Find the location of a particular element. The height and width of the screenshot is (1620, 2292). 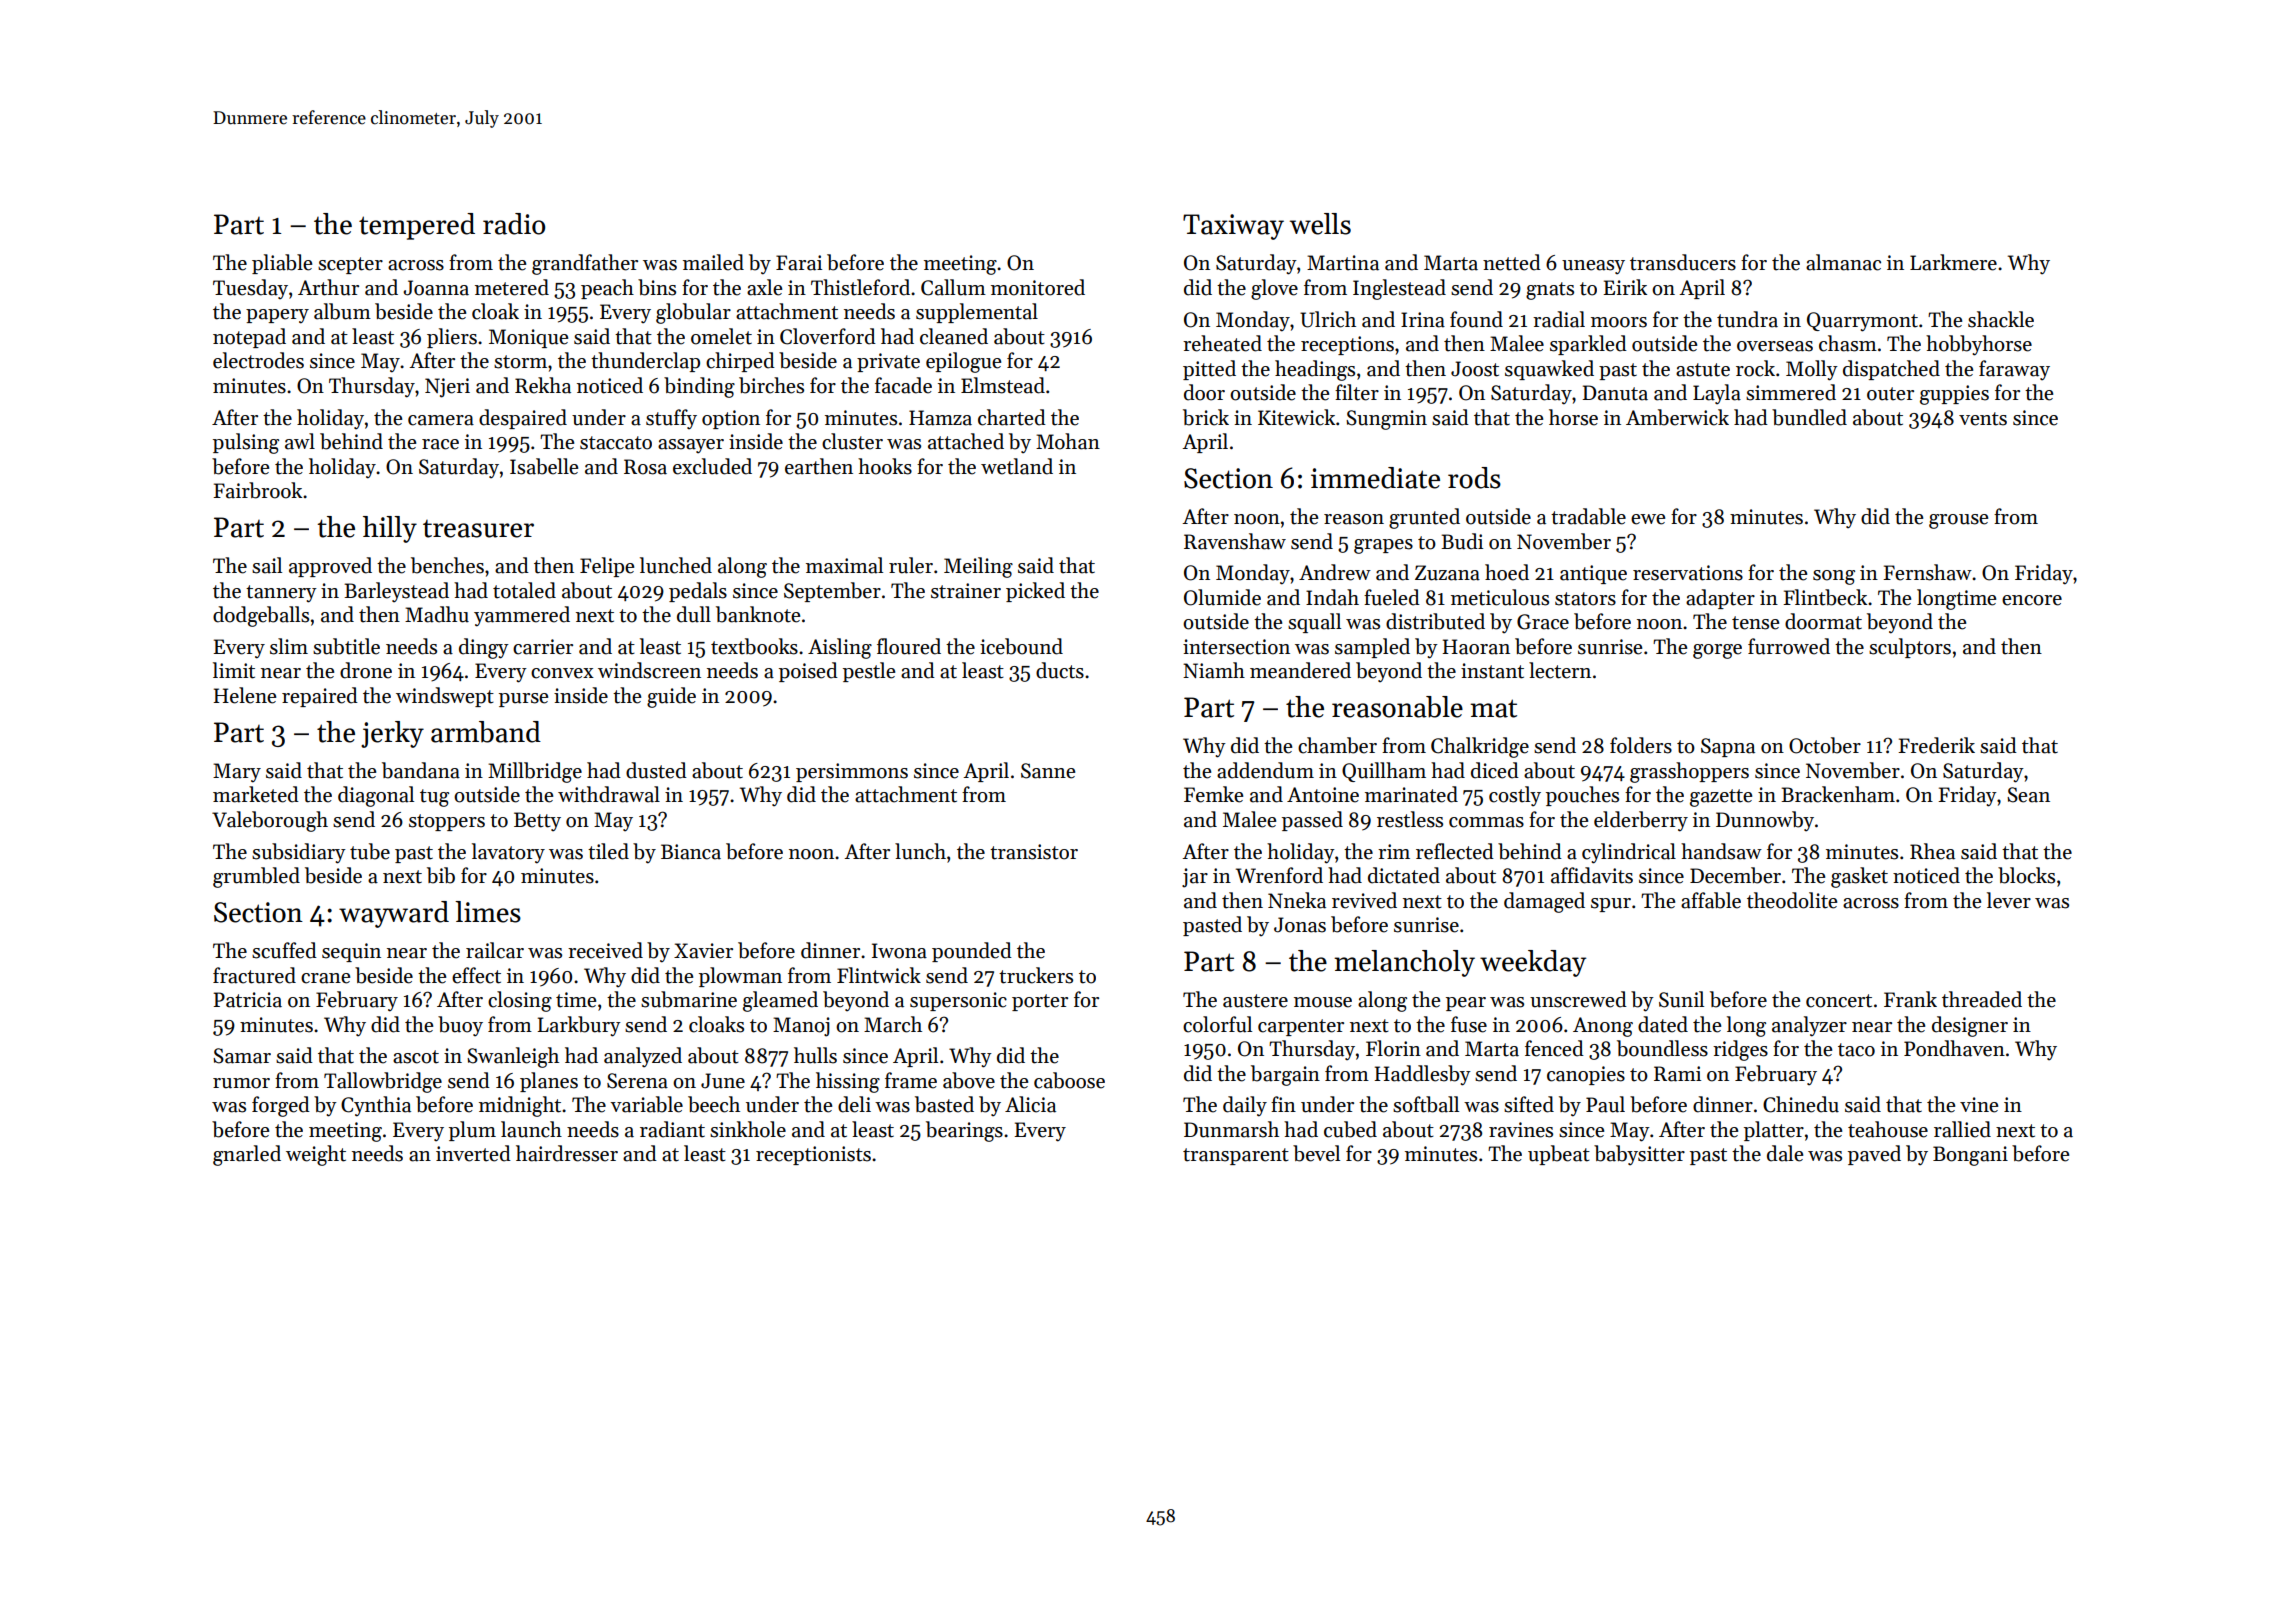

grouse is located at coordinates (1958, 521).
